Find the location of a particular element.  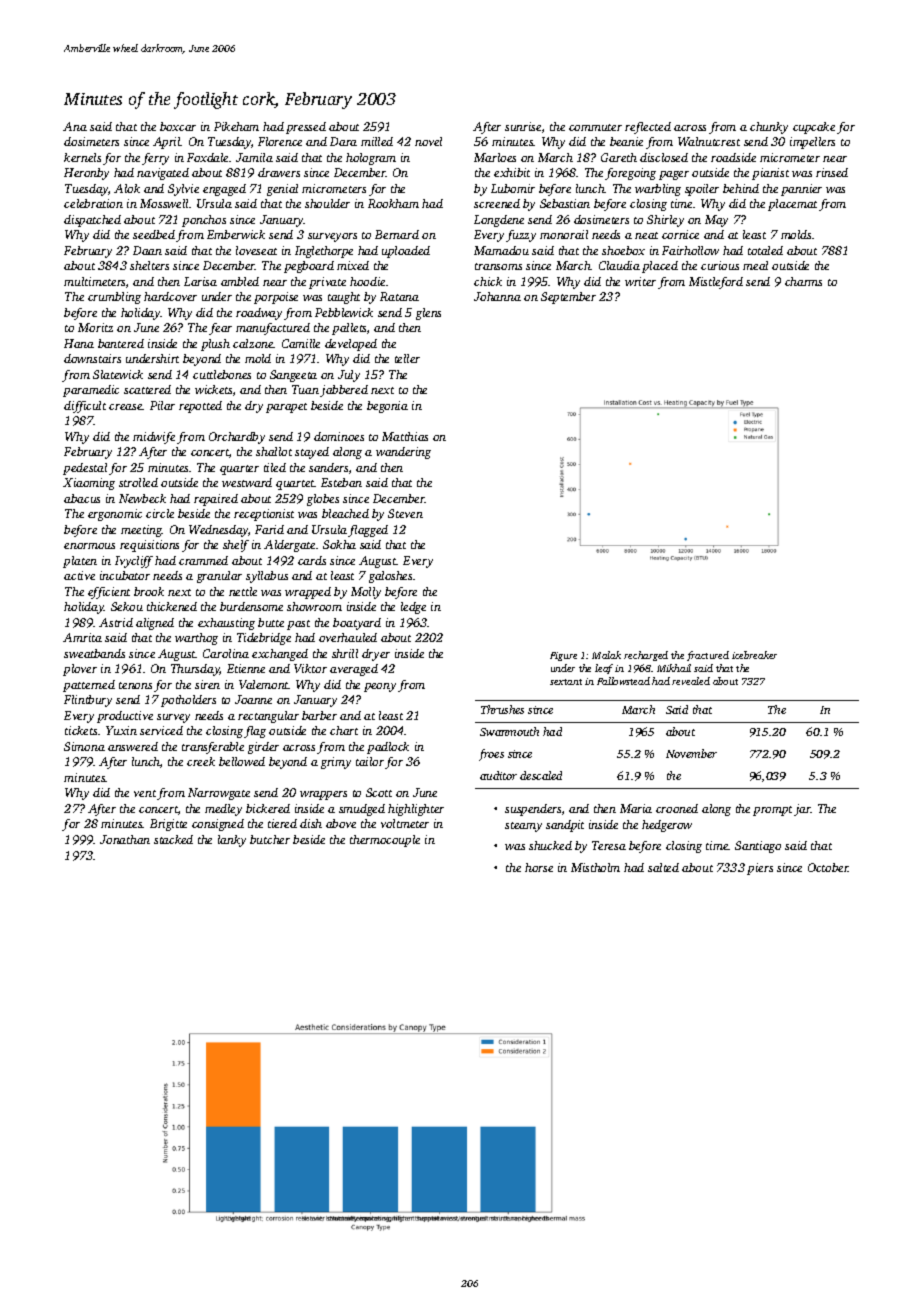

icebreaker is located at coordinates (754, 655).
